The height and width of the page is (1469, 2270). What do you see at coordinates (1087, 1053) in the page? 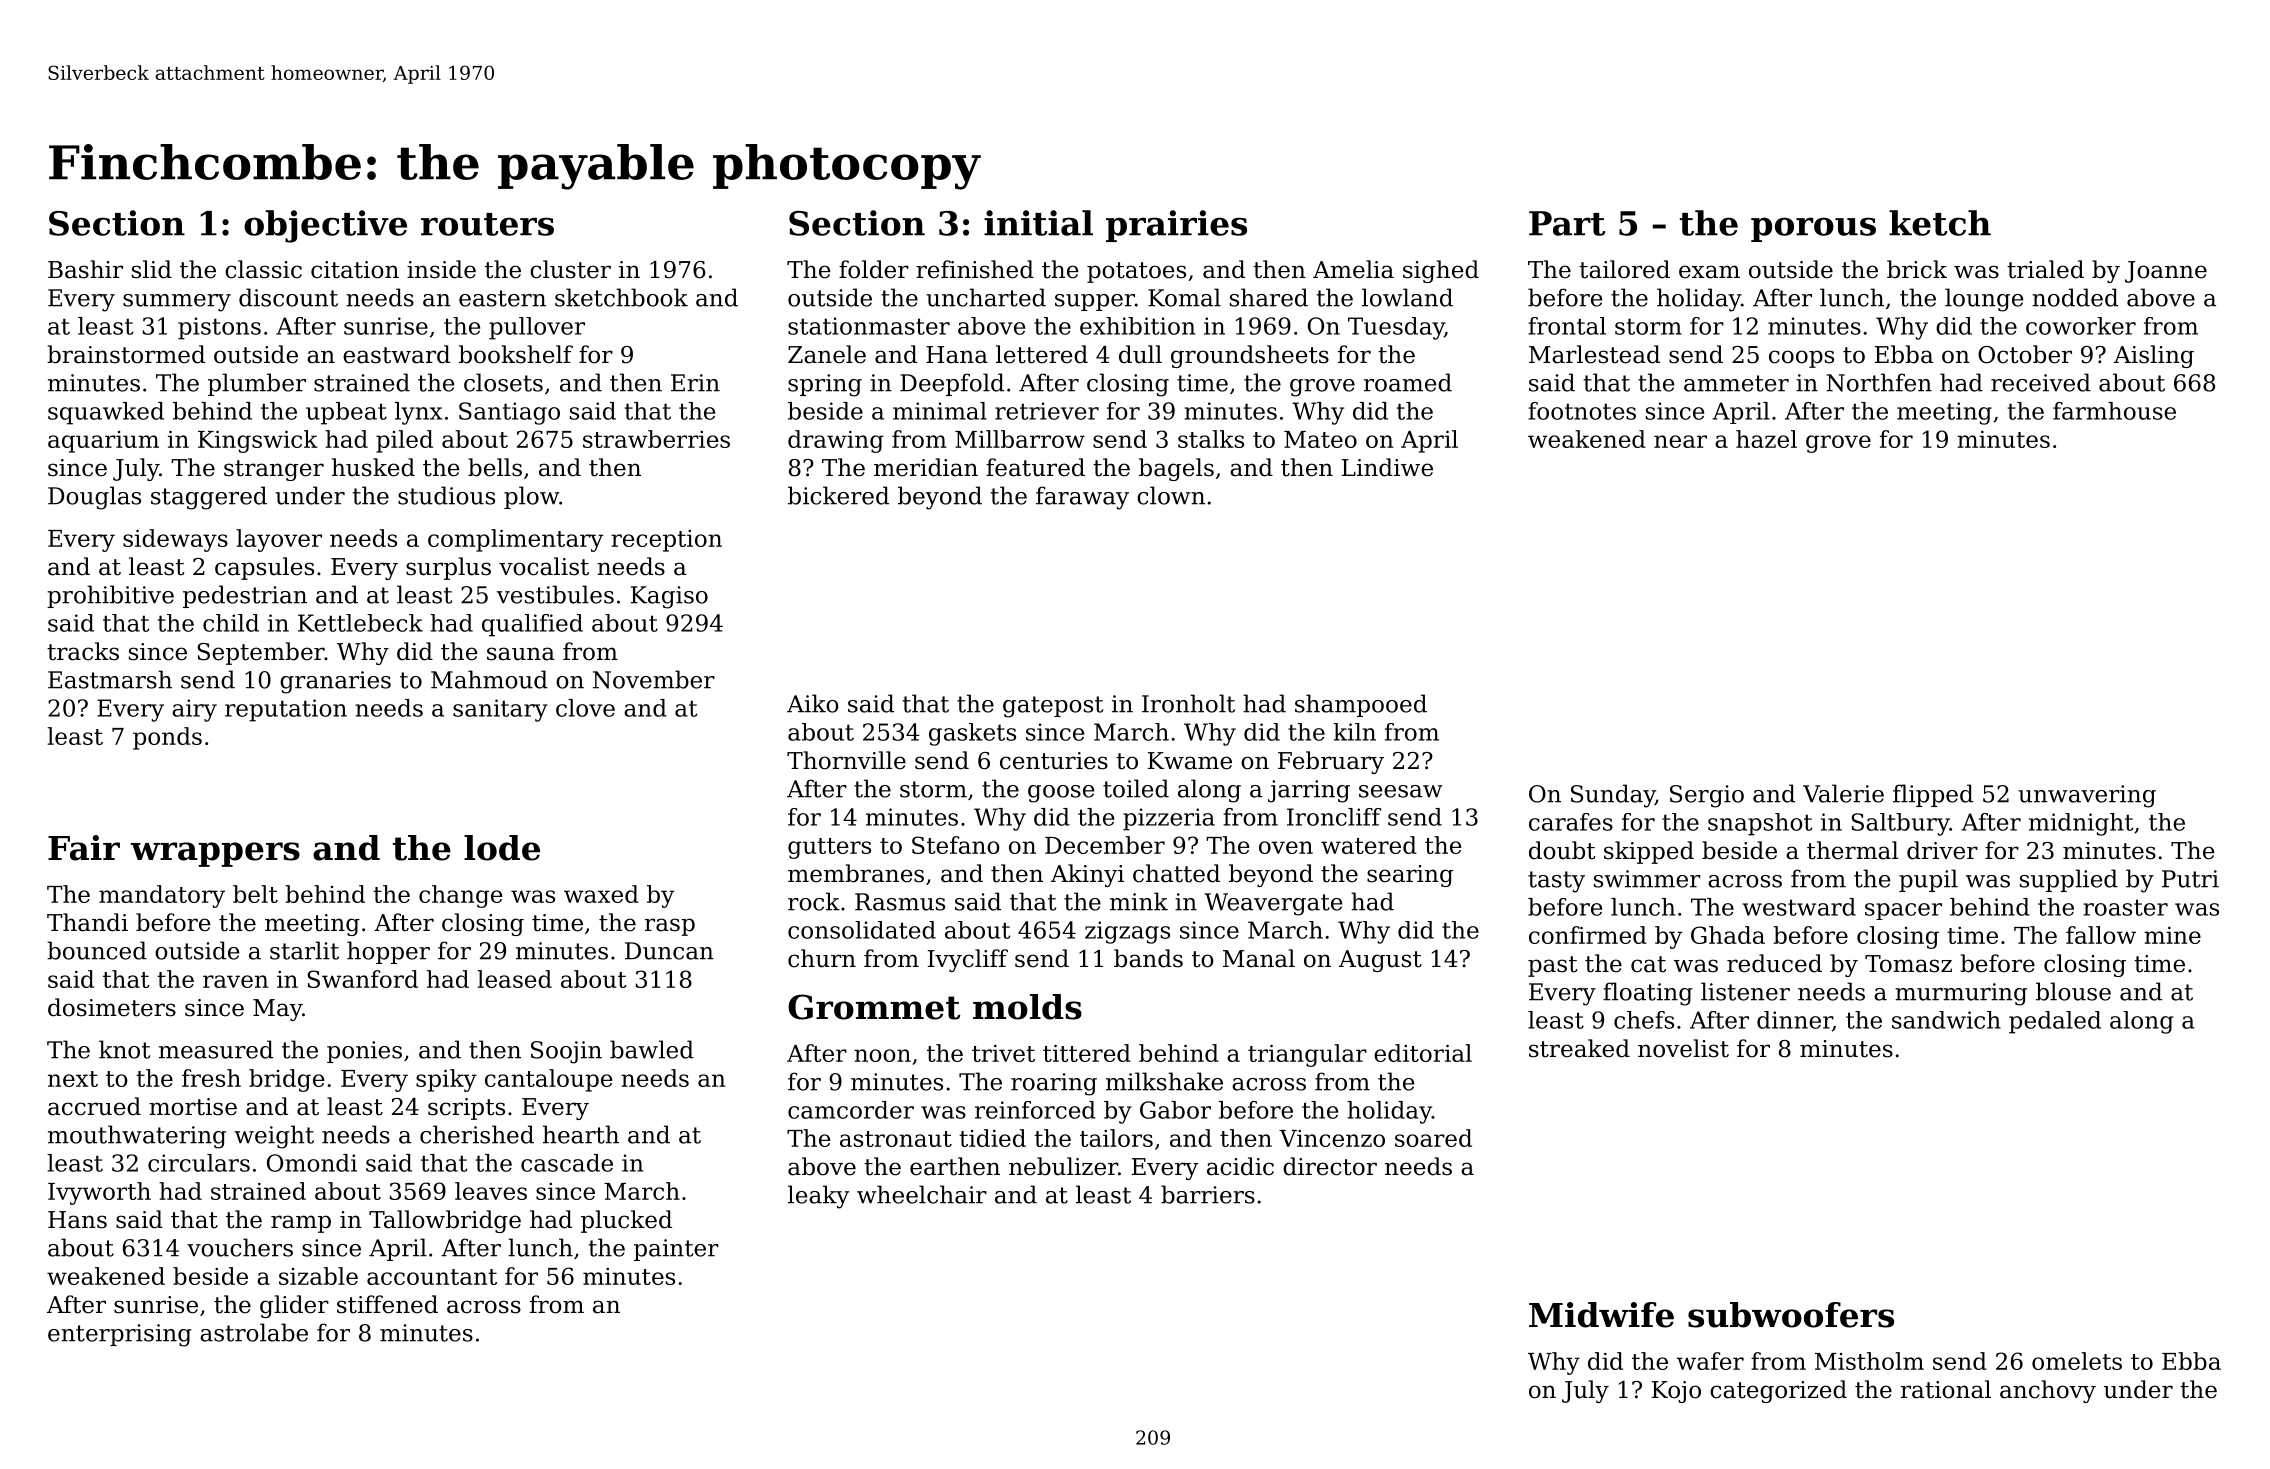
I see `tittered` at bounding box center [1087, 1053].
